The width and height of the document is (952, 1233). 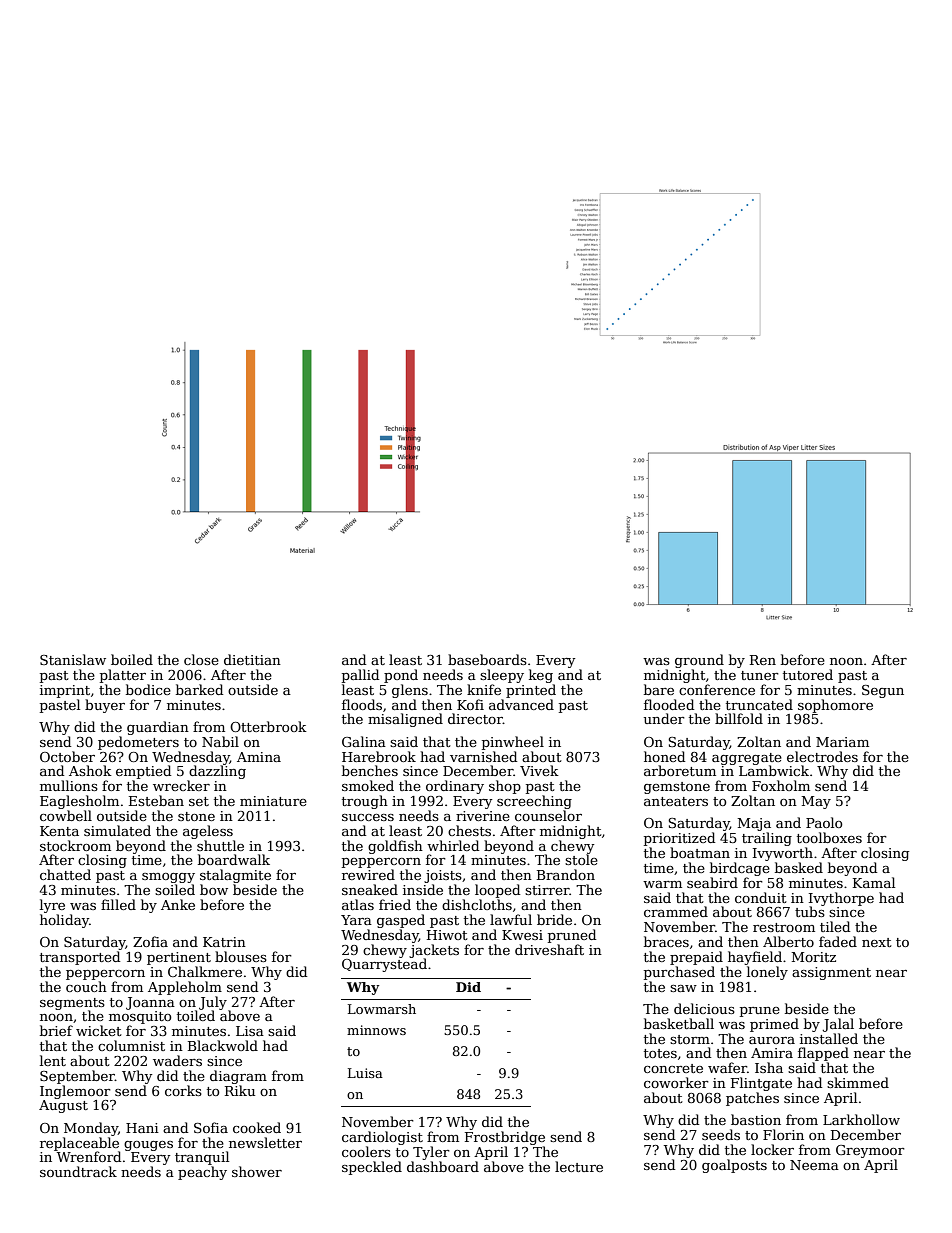 What do you see at coordinates (268, 726) in the document?
I see `Otterbrook` at bounding box center [268, 726].
